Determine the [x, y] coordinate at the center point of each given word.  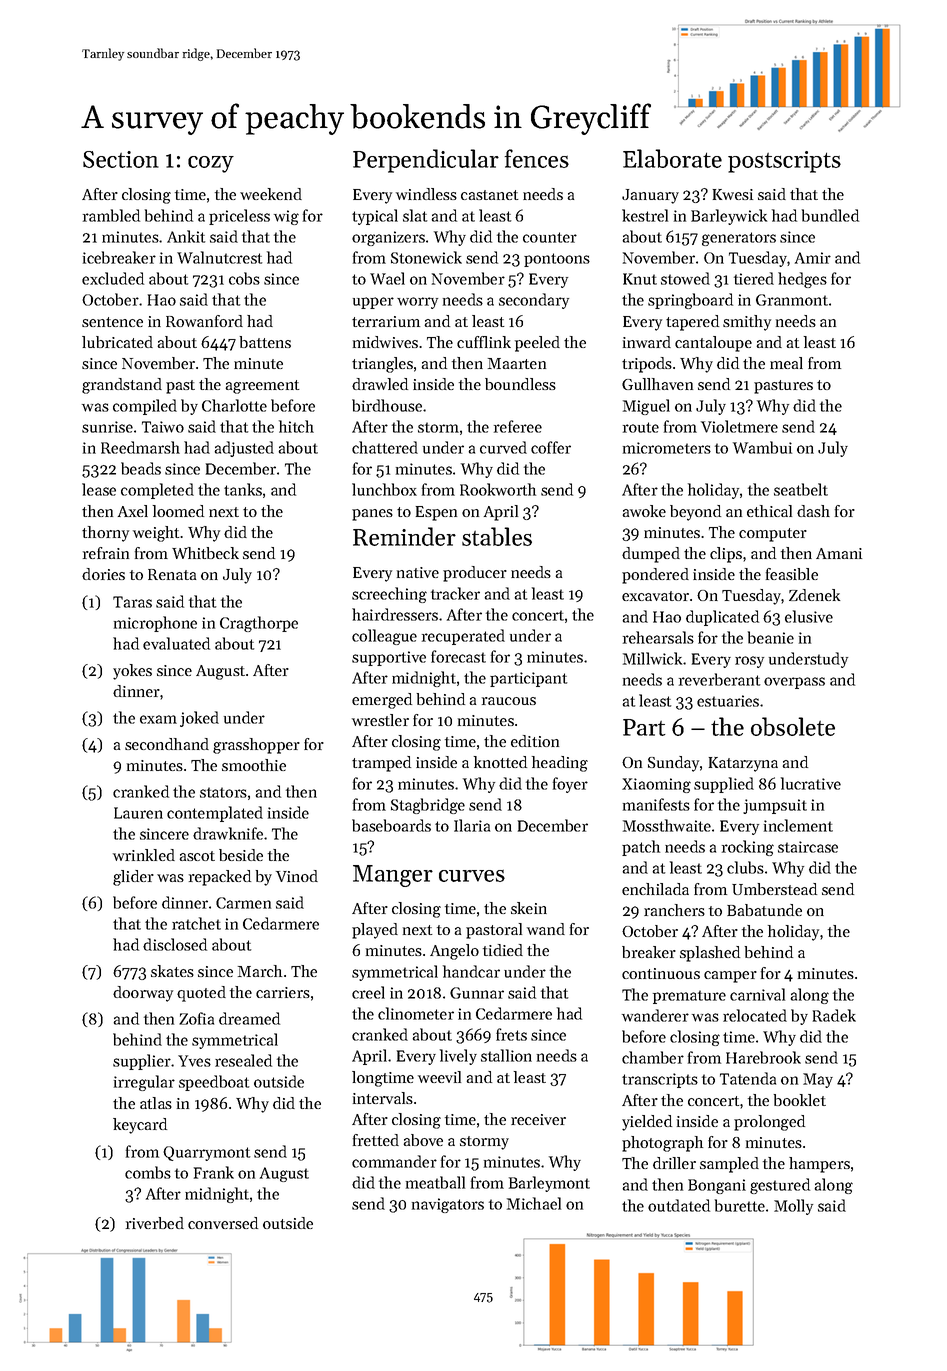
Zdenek [814, 595]
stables [497, 536]
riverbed [155, 1223]
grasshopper [256, 746]
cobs [244, 278]
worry [417, 303]
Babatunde [764, 910]
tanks [243, 489]
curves [472, 876]
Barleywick [729, 217]
